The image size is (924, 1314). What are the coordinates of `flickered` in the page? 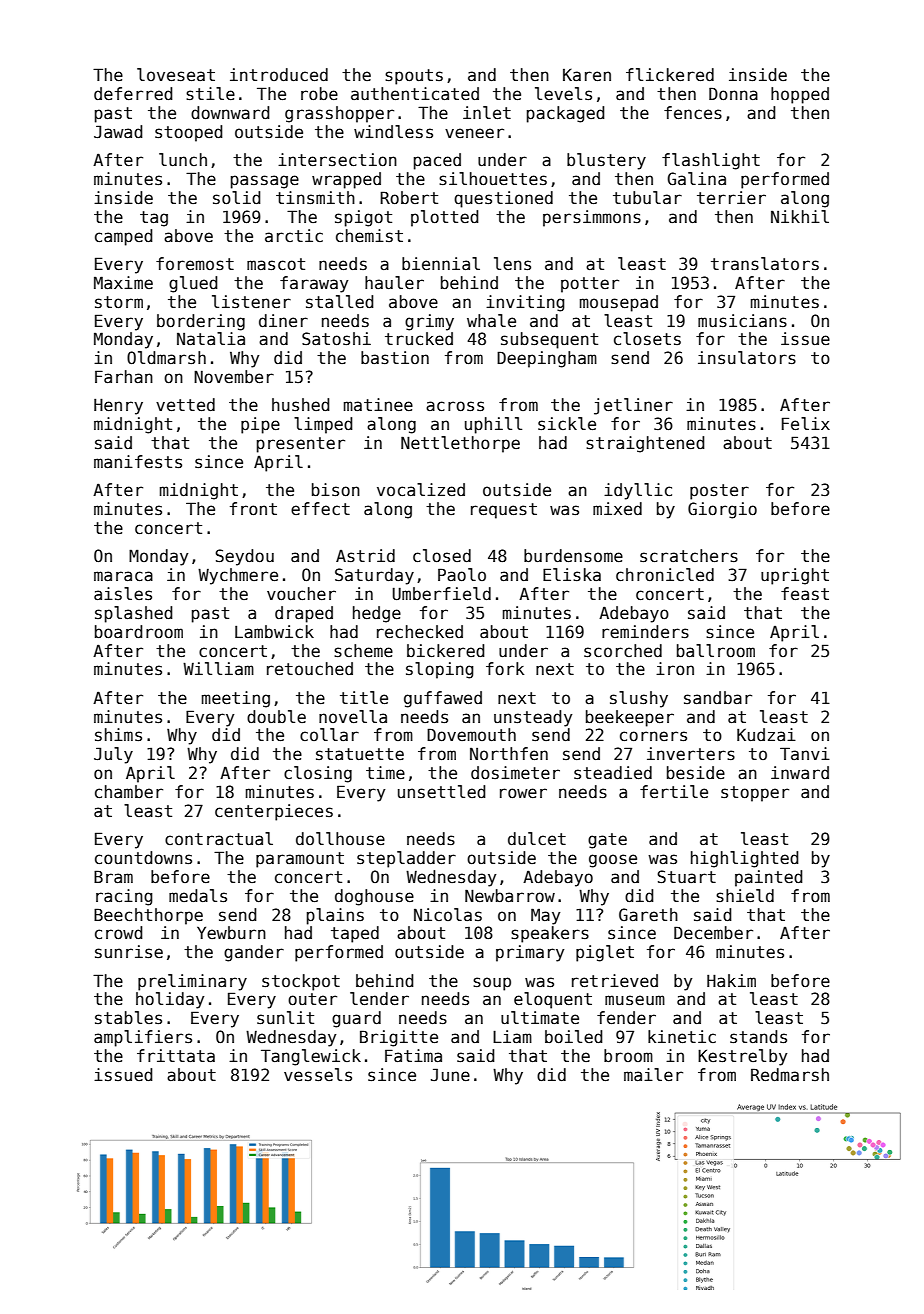 It's located at (670, 75).
